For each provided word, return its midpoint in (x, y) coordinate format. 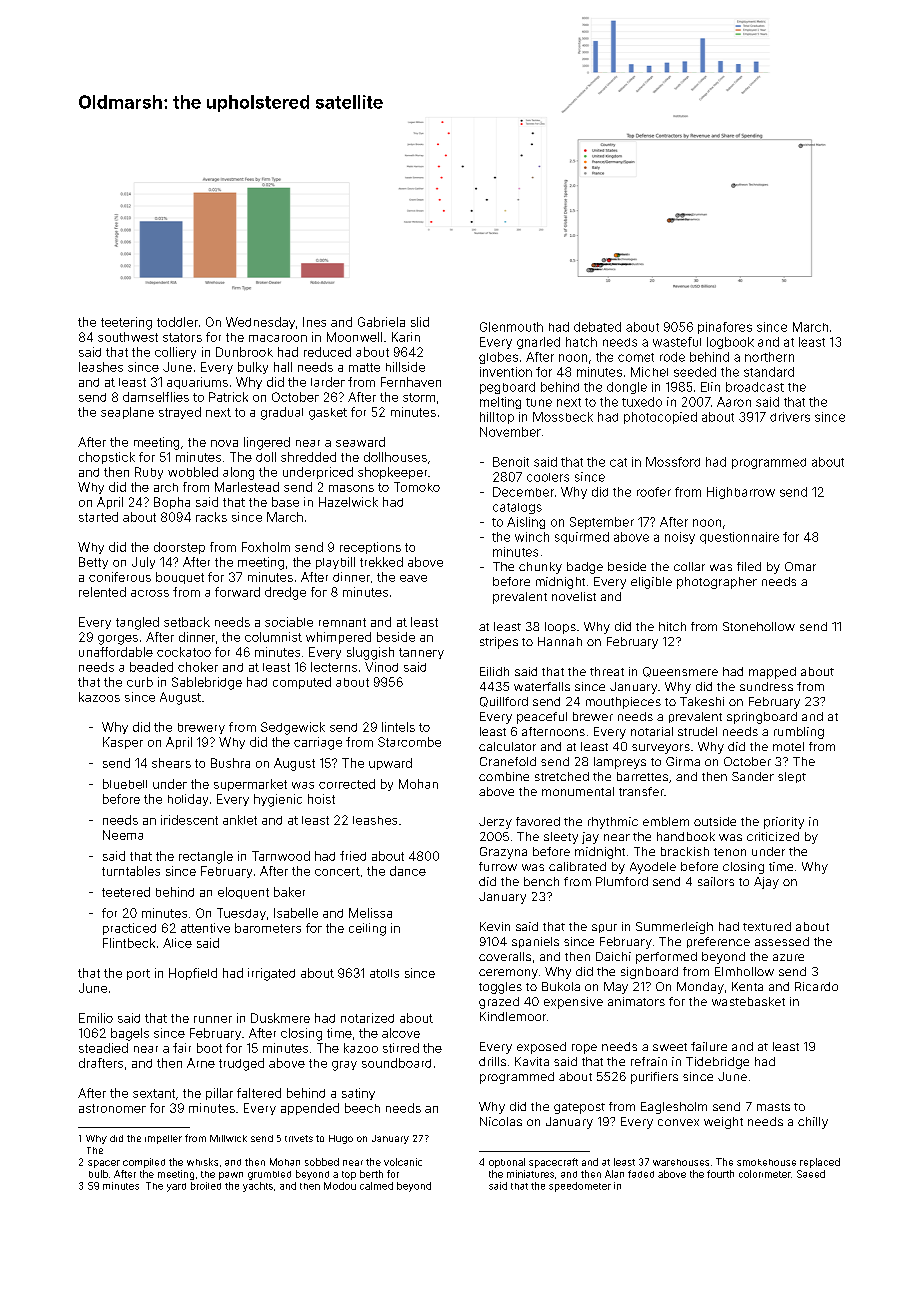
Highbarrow (741, 493)
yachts (258, 1187)
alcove (401, 1033)
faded (641, 1174)
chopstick (107, 458)
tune (539, 402)
